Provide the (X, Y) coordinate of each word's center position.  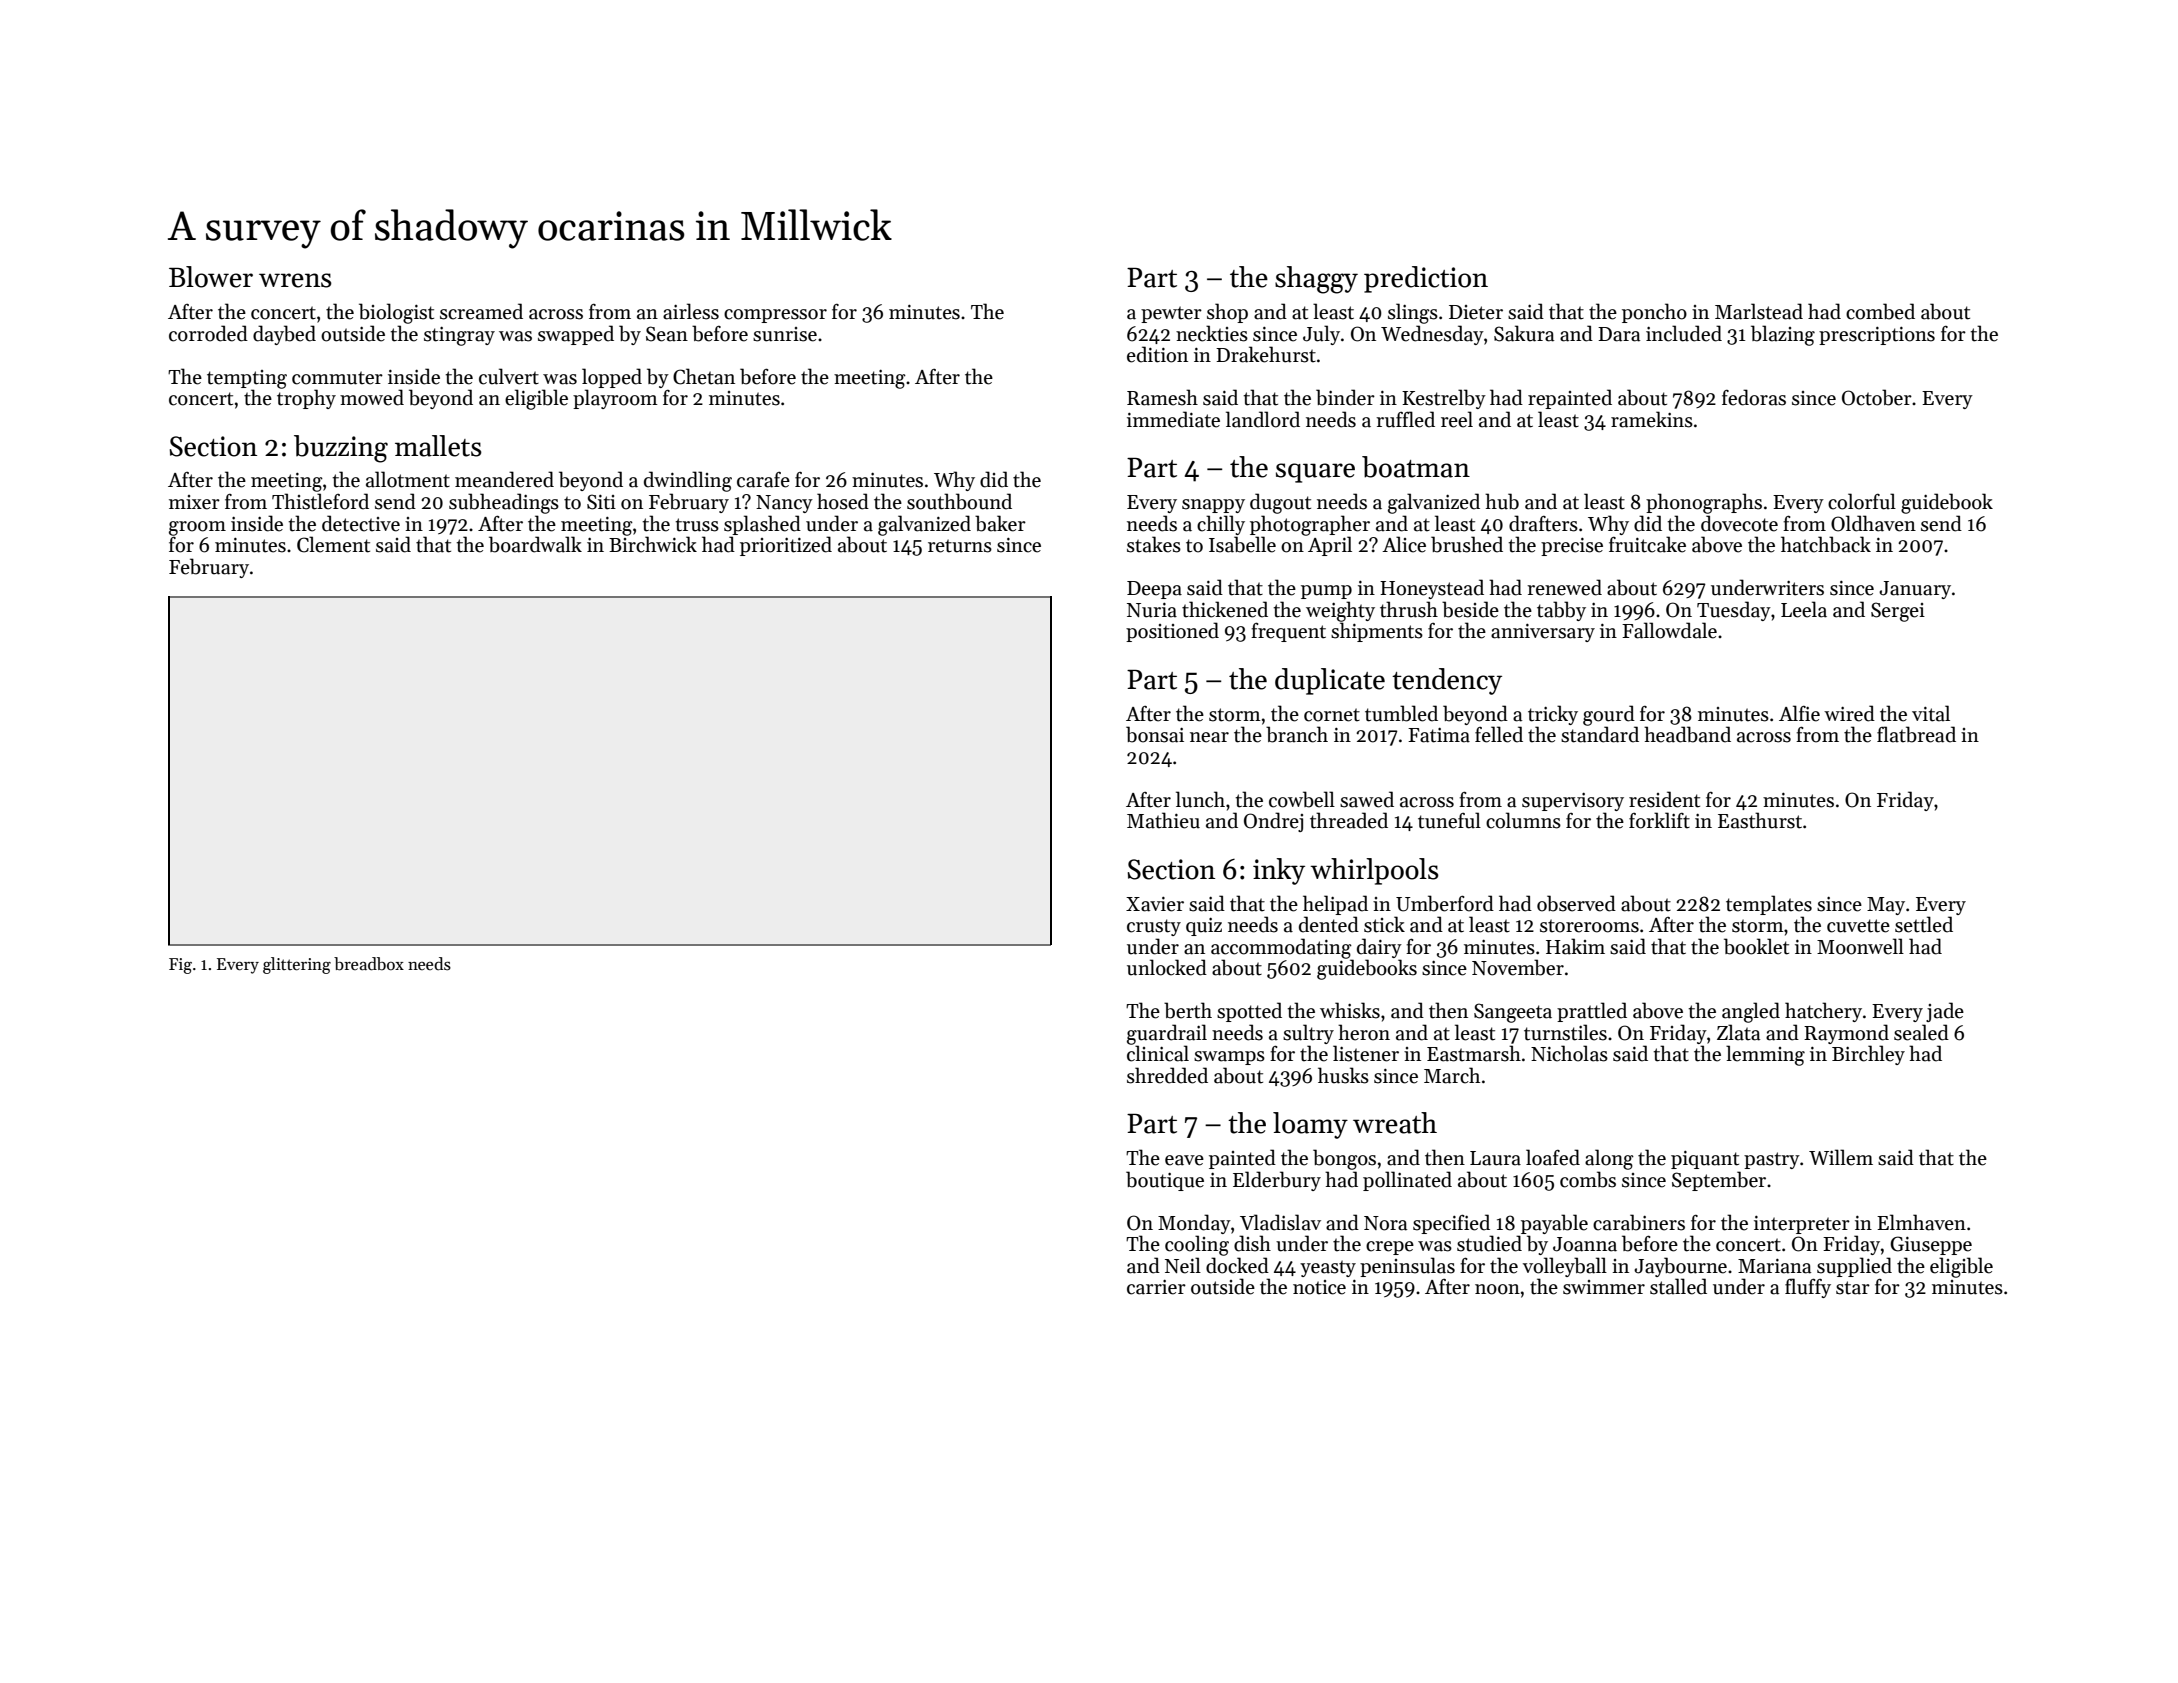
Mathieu (1163, 820)
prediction (1426, 279)
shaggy (1316, 280)
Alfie (1799, 713)
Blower (211, 277)
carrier (1156, 1287)
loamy (1310, 1125)
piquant (1705, 1160)
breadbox (369, 964)
